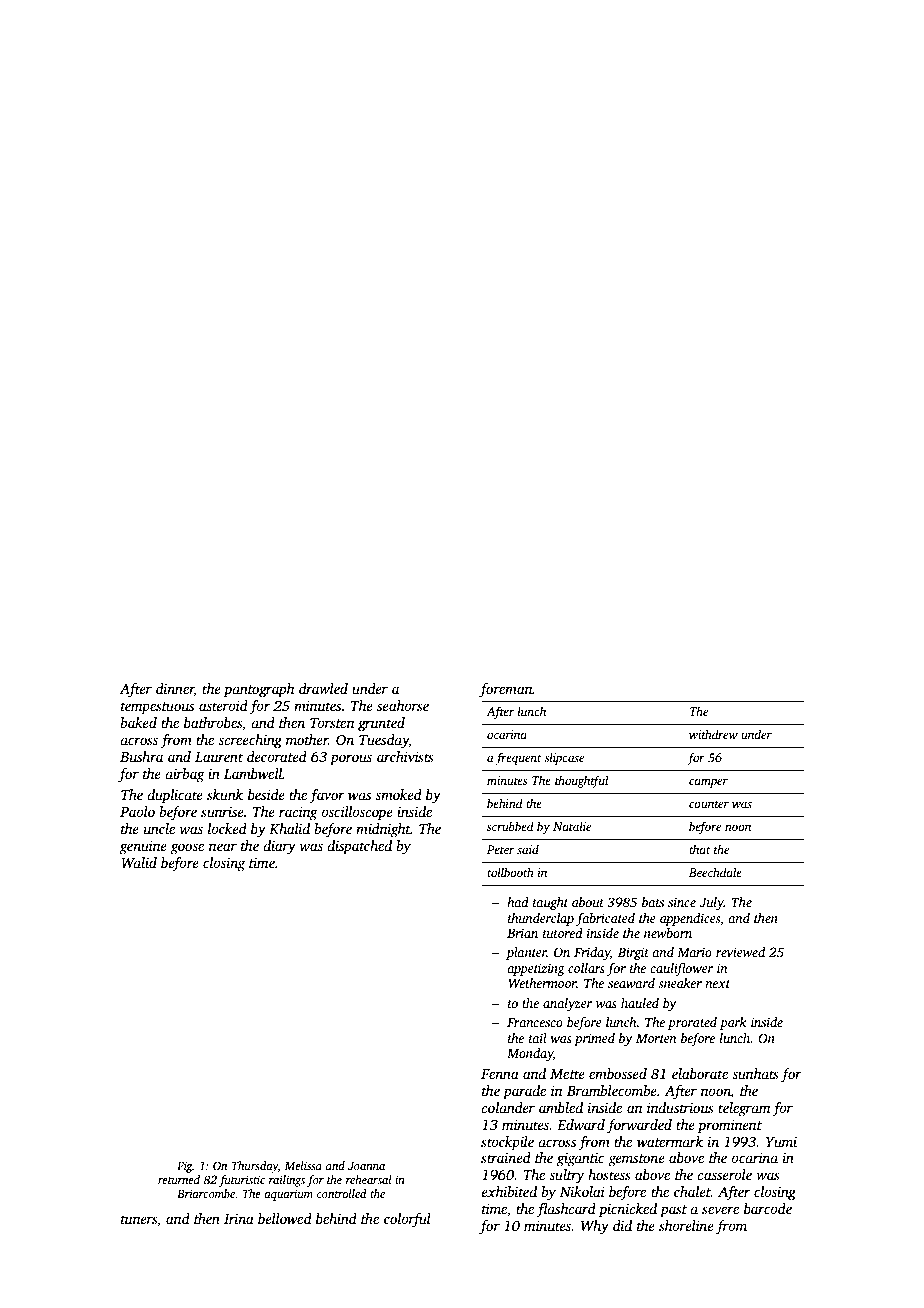  What do you see at coordinates (680, 1107) in the page?
I see `industrious` at bounding box center [680, 1107].
